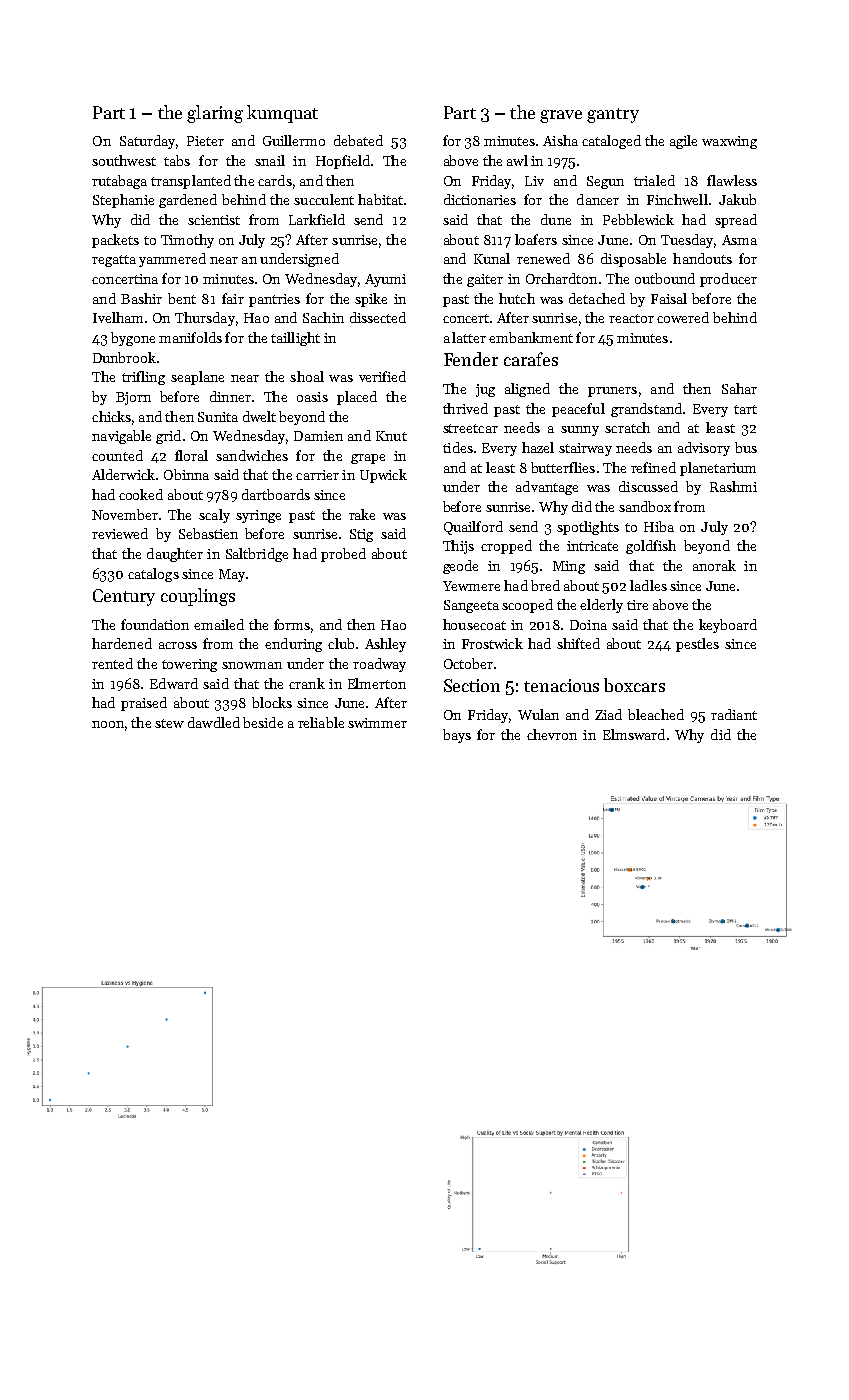  Describe the element at coordinates (613, 115) in the screenshot. I see `gantry` at that location.
